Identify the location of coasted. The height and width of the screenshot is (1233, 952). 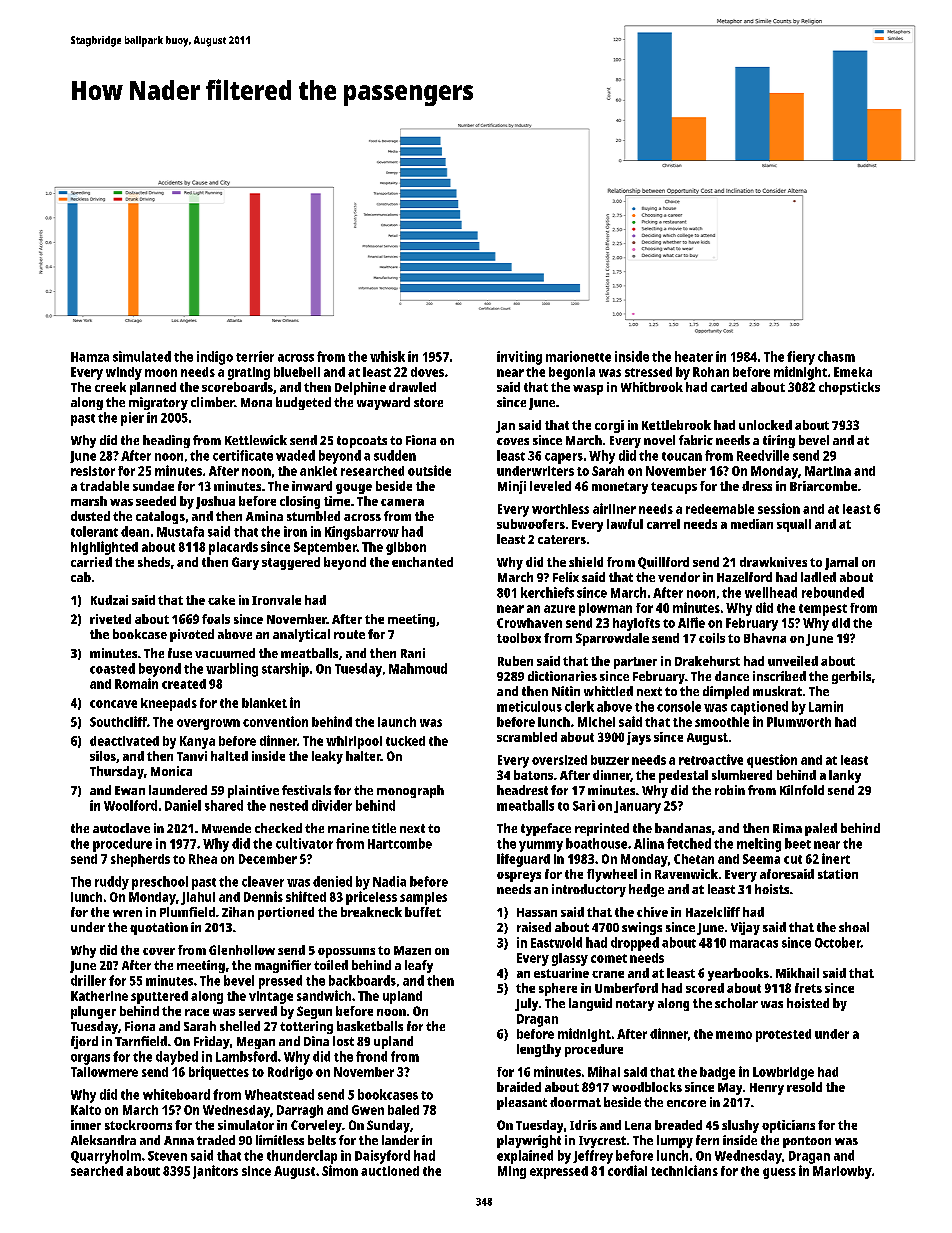
(112, 668).
